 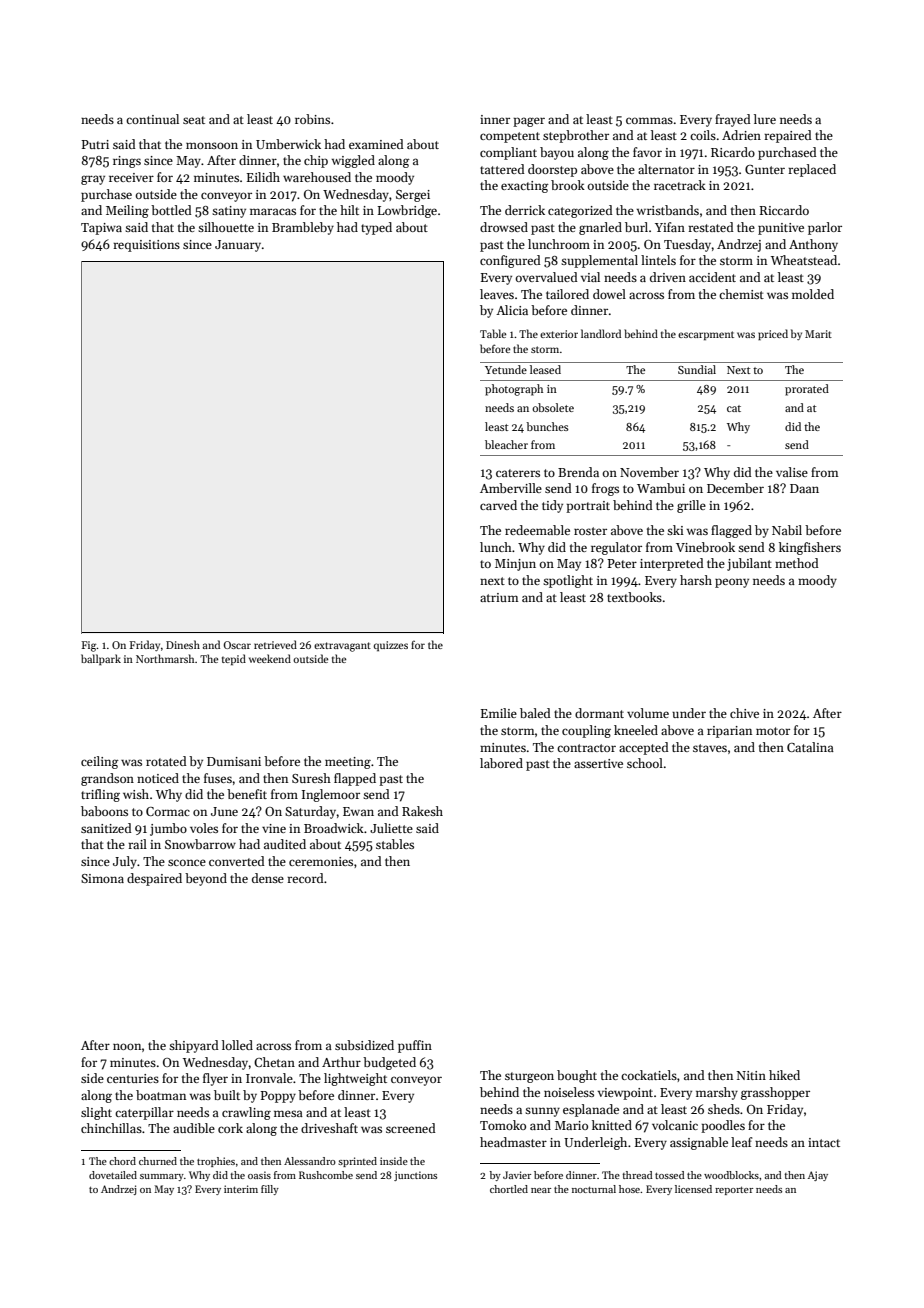 I want to click on filly, so click(x=270, y=1190).
